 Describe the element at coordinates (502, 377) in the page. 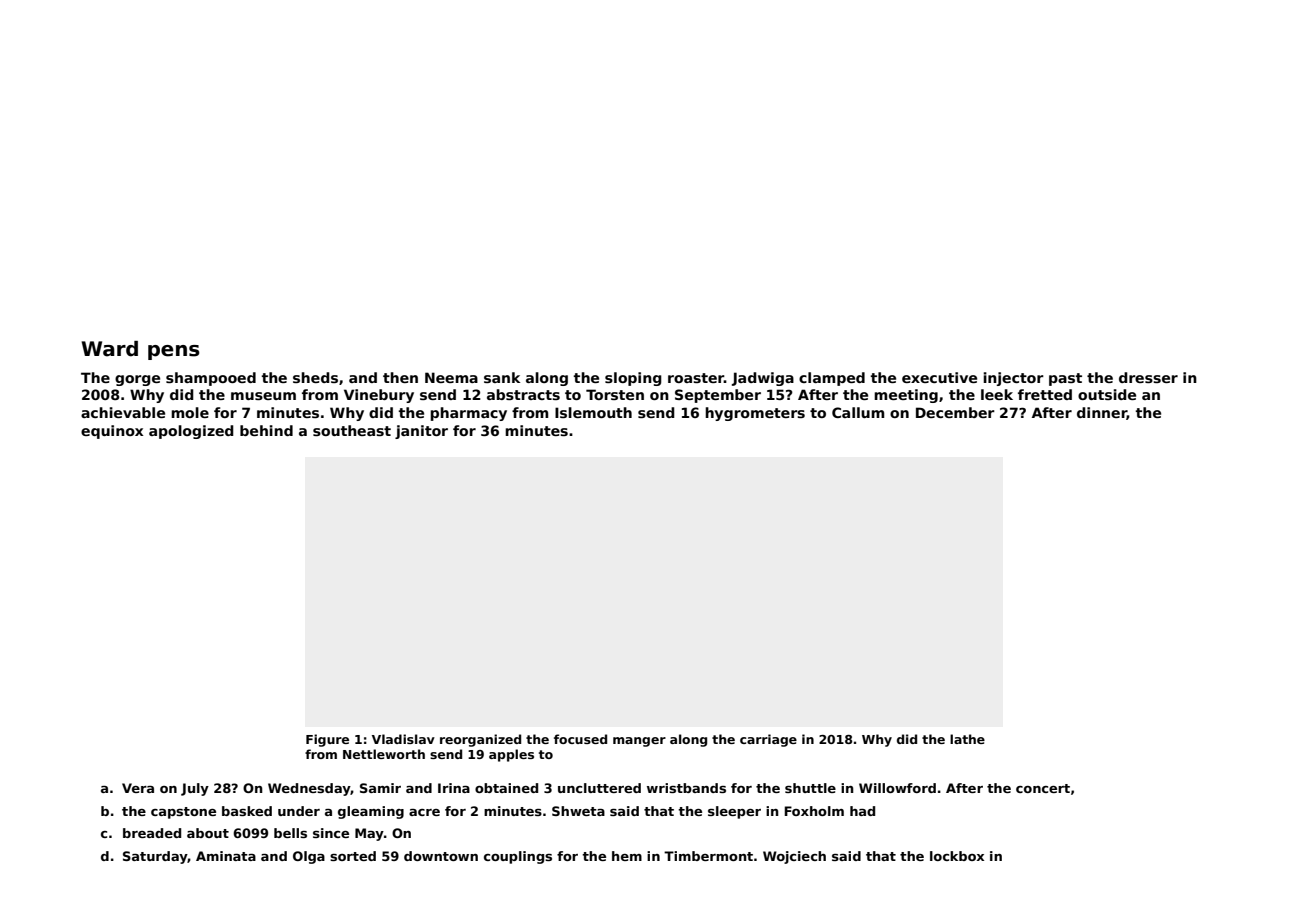

I see `sank` at that location.
